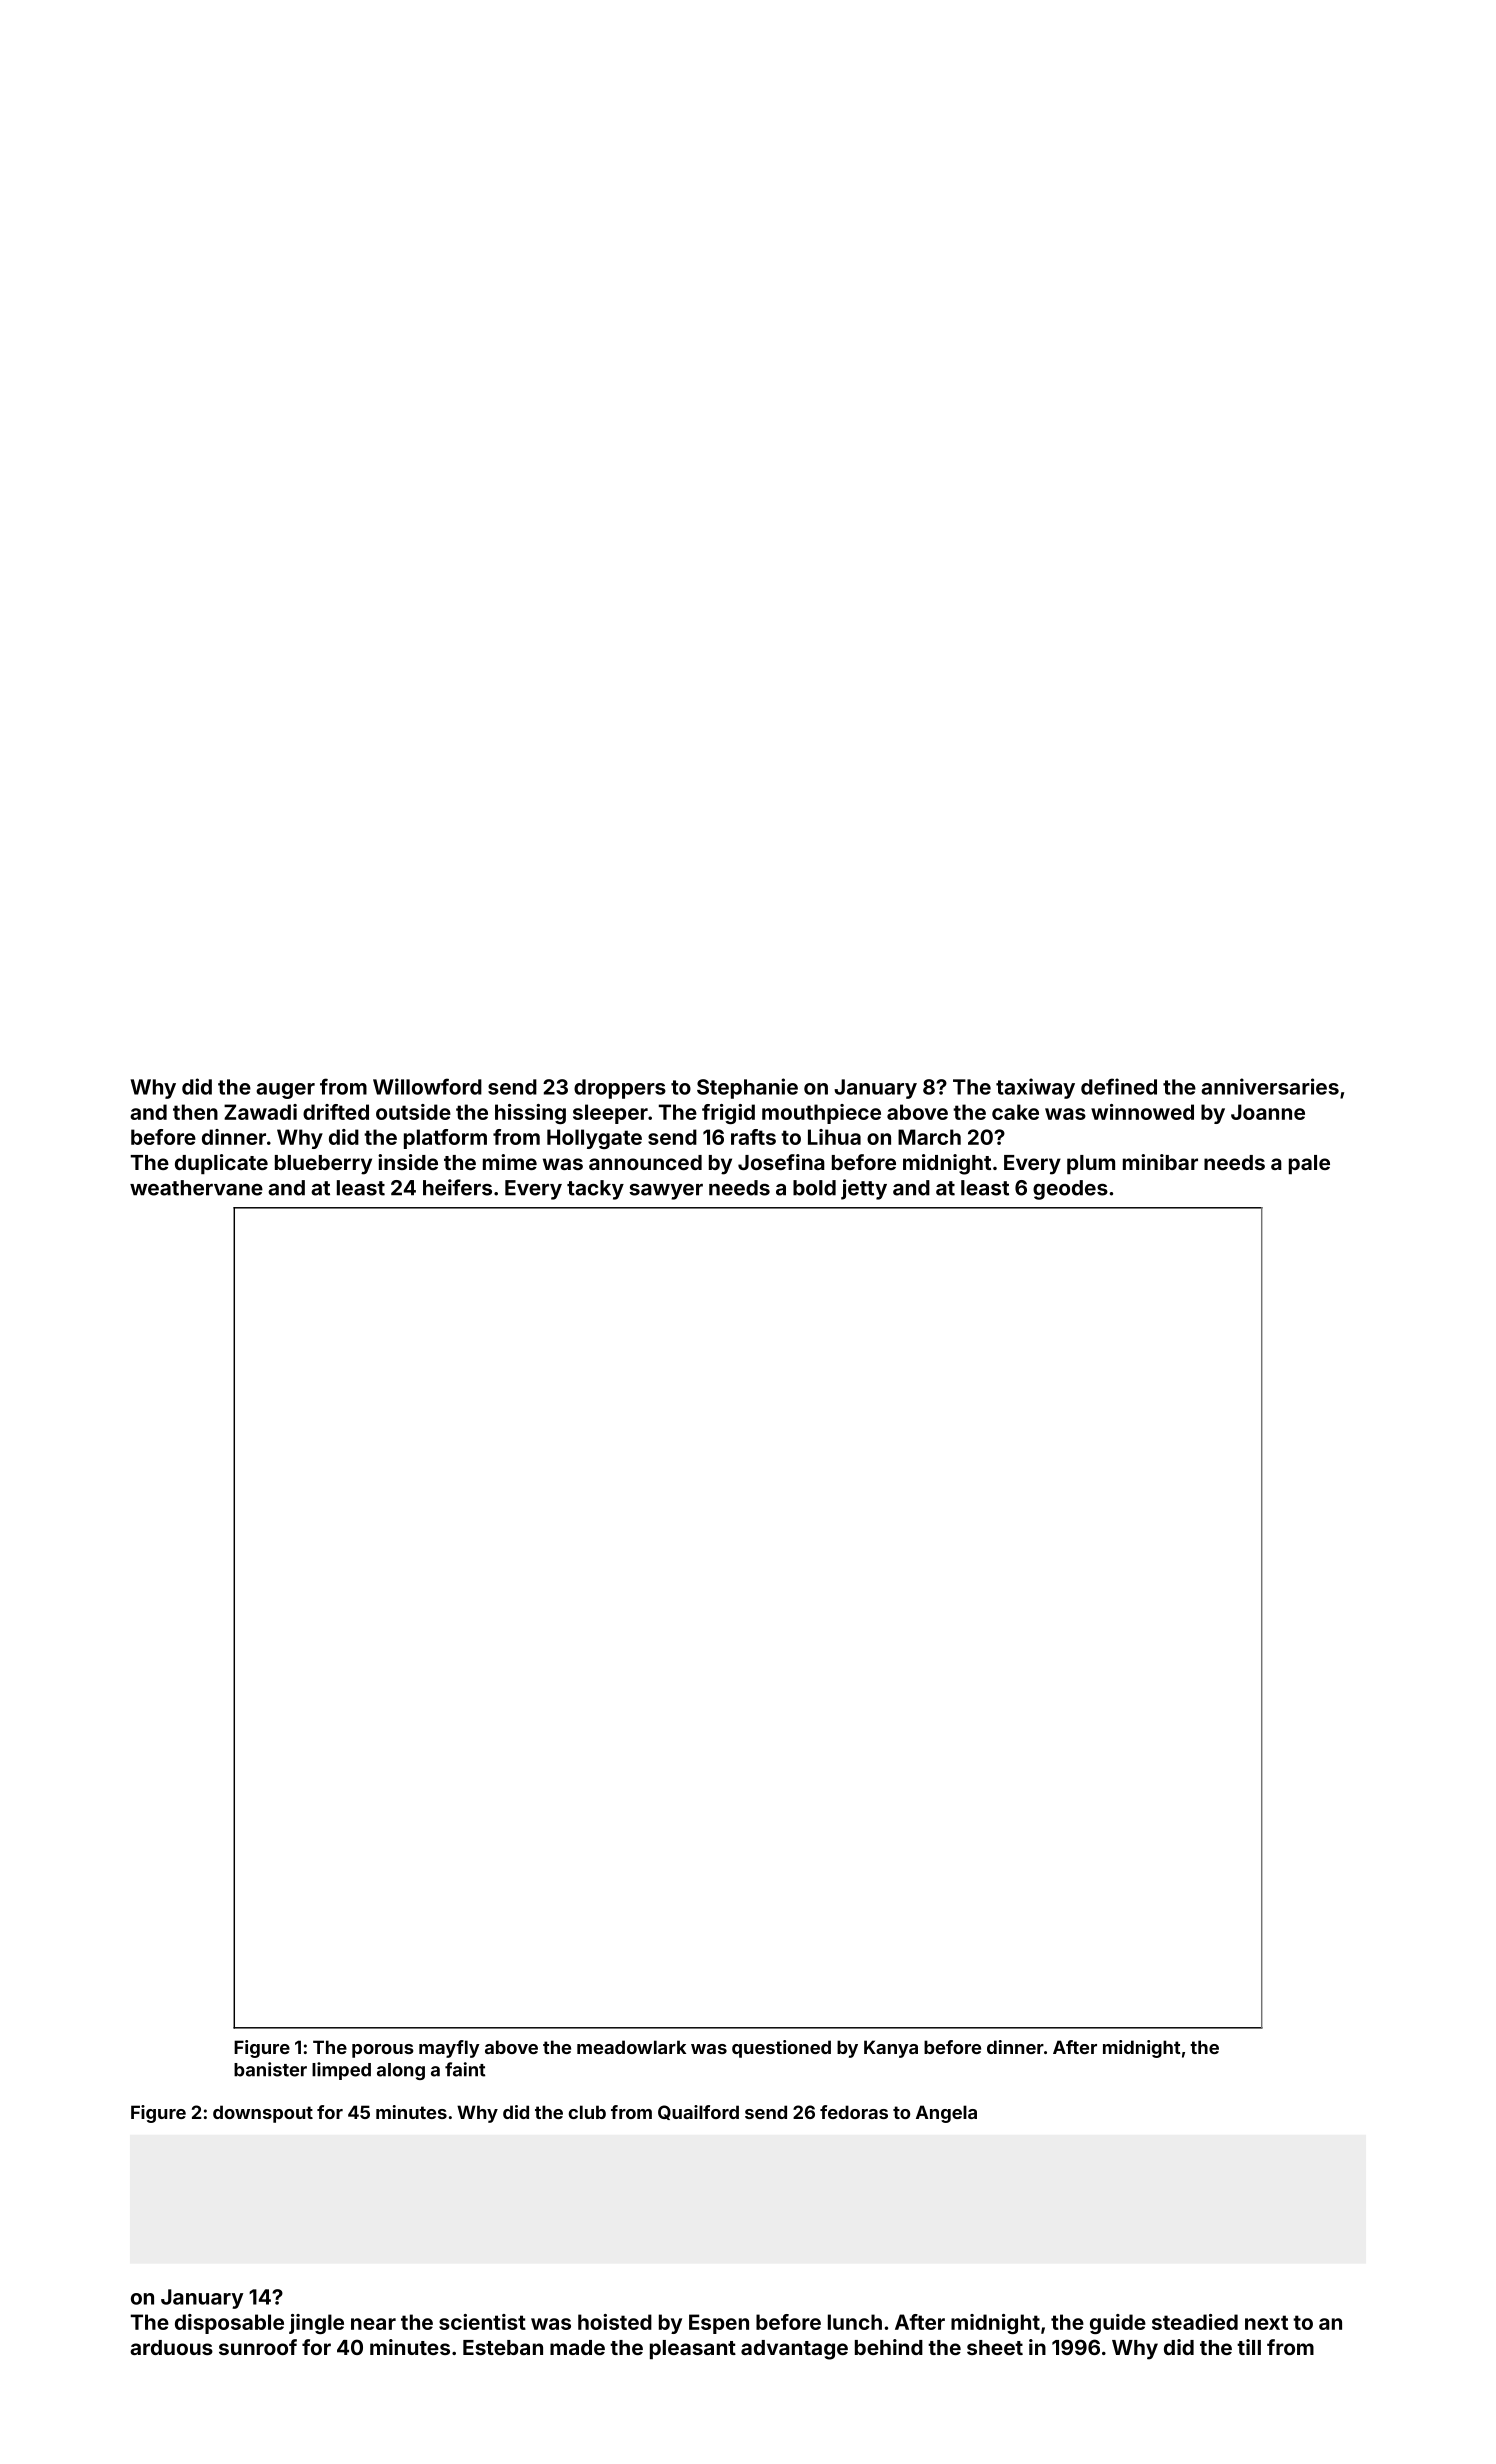  Describe the element at coordinates (1070, 1190) in the image. I see `geodes` at that location.
